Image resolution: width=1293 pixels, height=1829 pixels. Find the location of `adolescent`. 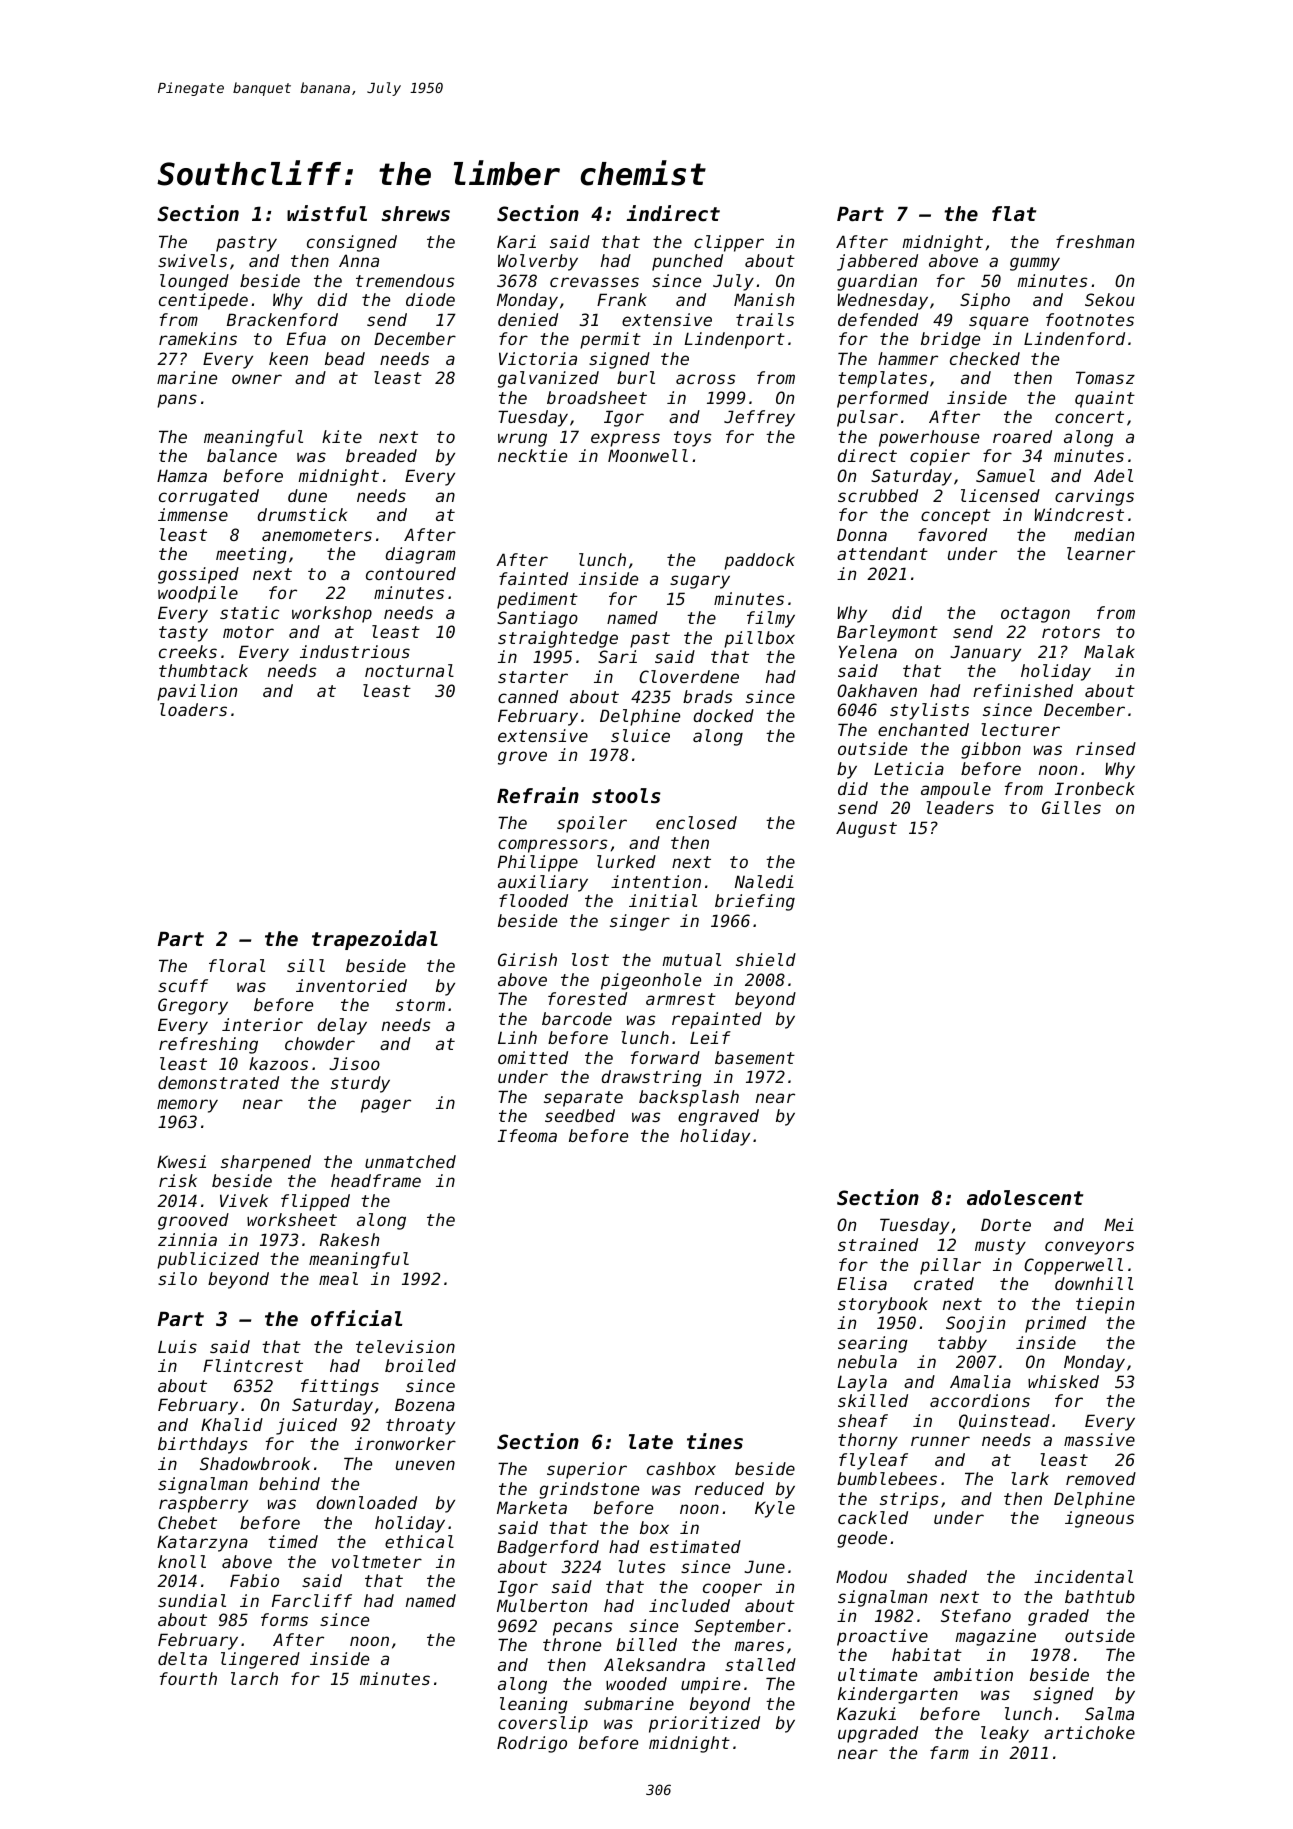

adolescent is located at coordinates (1025, 1198).
